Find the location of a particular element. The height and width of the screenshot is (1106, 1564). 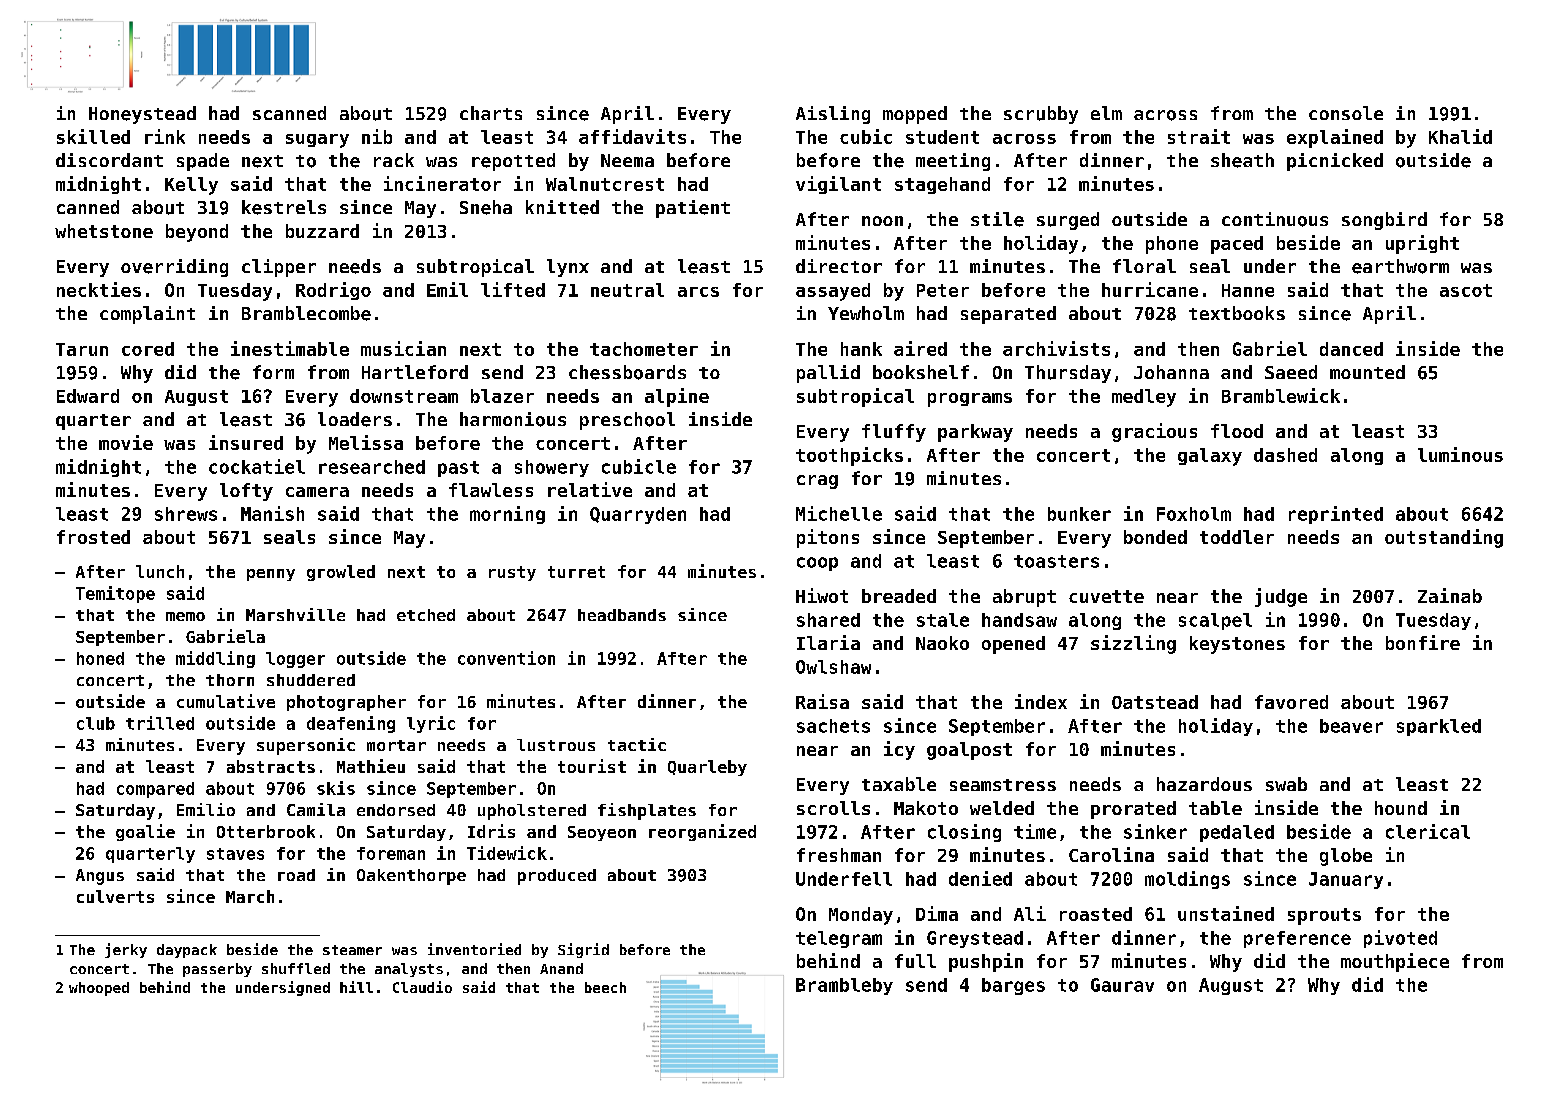

Honeystead is located at coordinates (142, 115).
